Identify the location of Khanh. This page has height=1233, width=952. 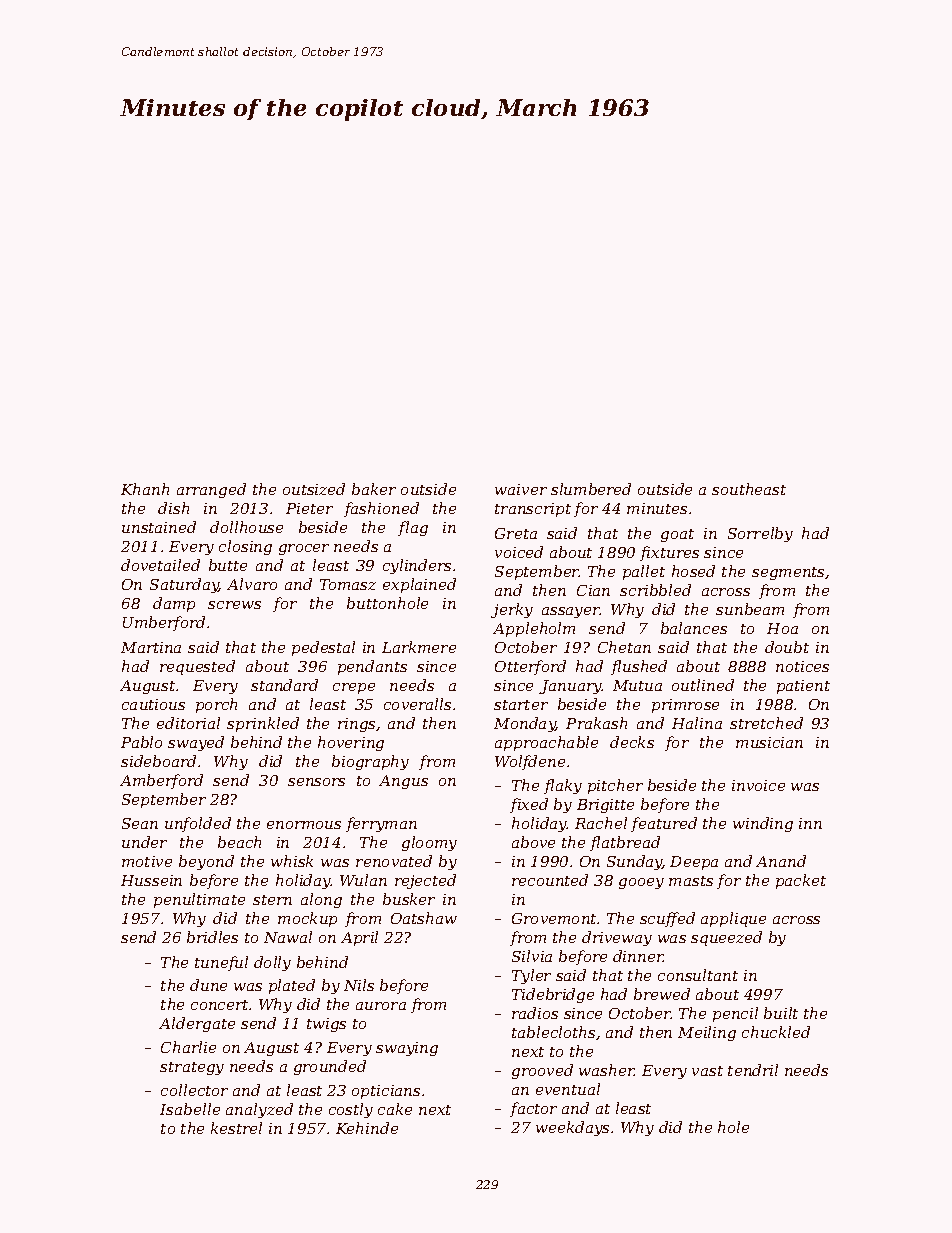
(145, 489).
